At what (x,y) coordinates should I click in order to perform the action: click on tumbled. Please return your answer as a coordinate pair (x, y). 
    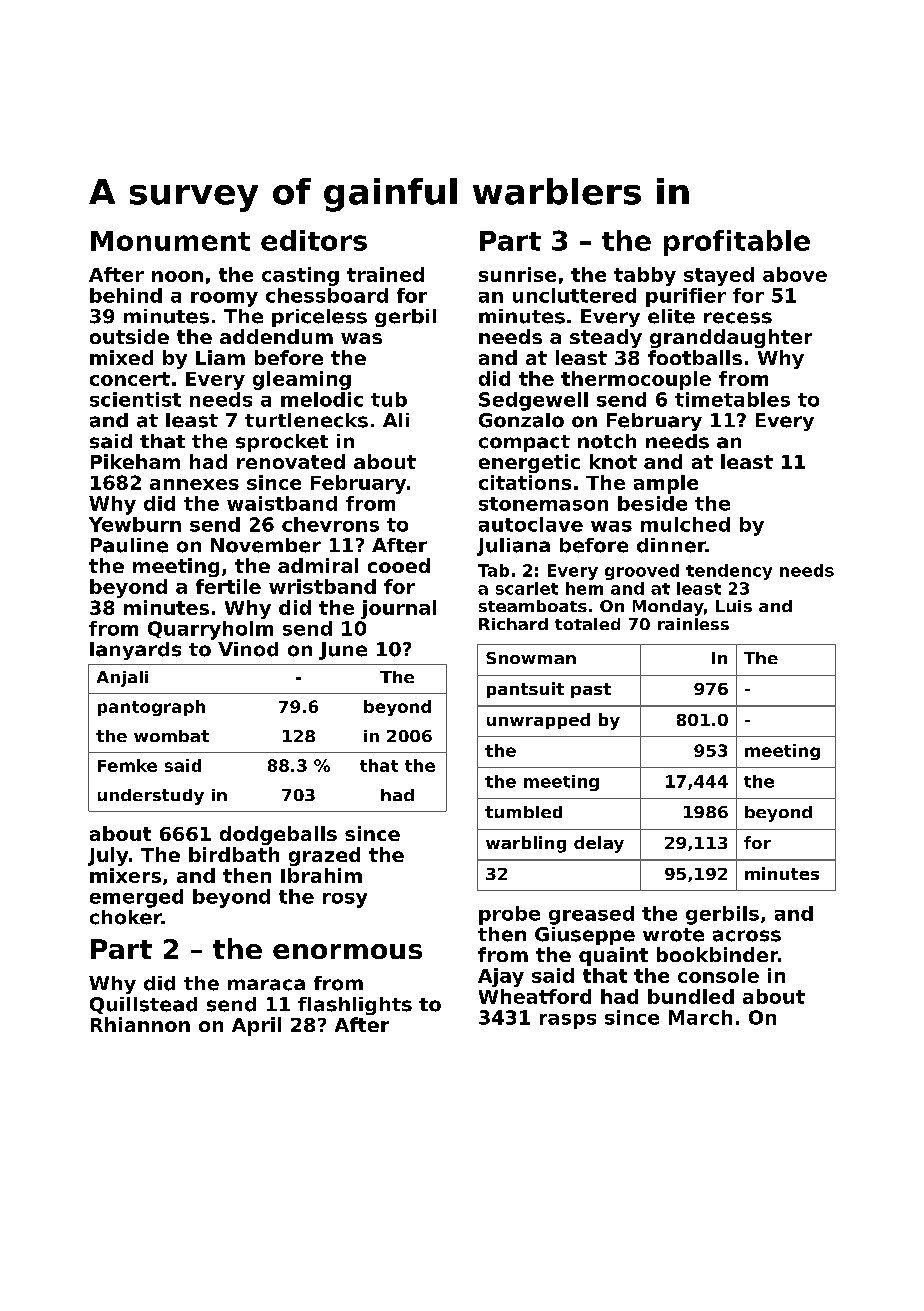
    Looking at the image, I should click on (523, 812).
